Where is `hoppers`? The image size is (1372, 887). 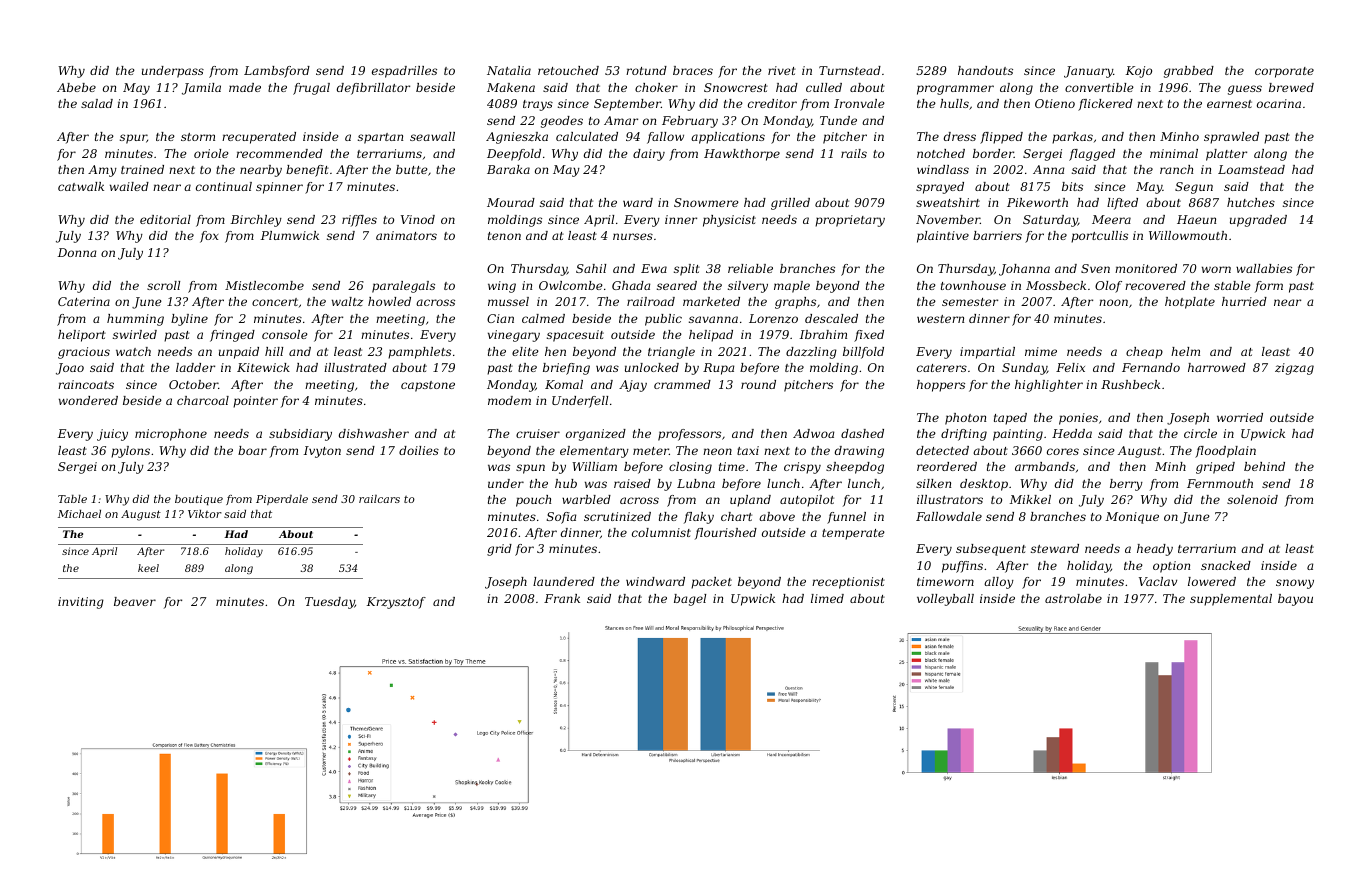
hoppers is located at coordinates (941, 386).
